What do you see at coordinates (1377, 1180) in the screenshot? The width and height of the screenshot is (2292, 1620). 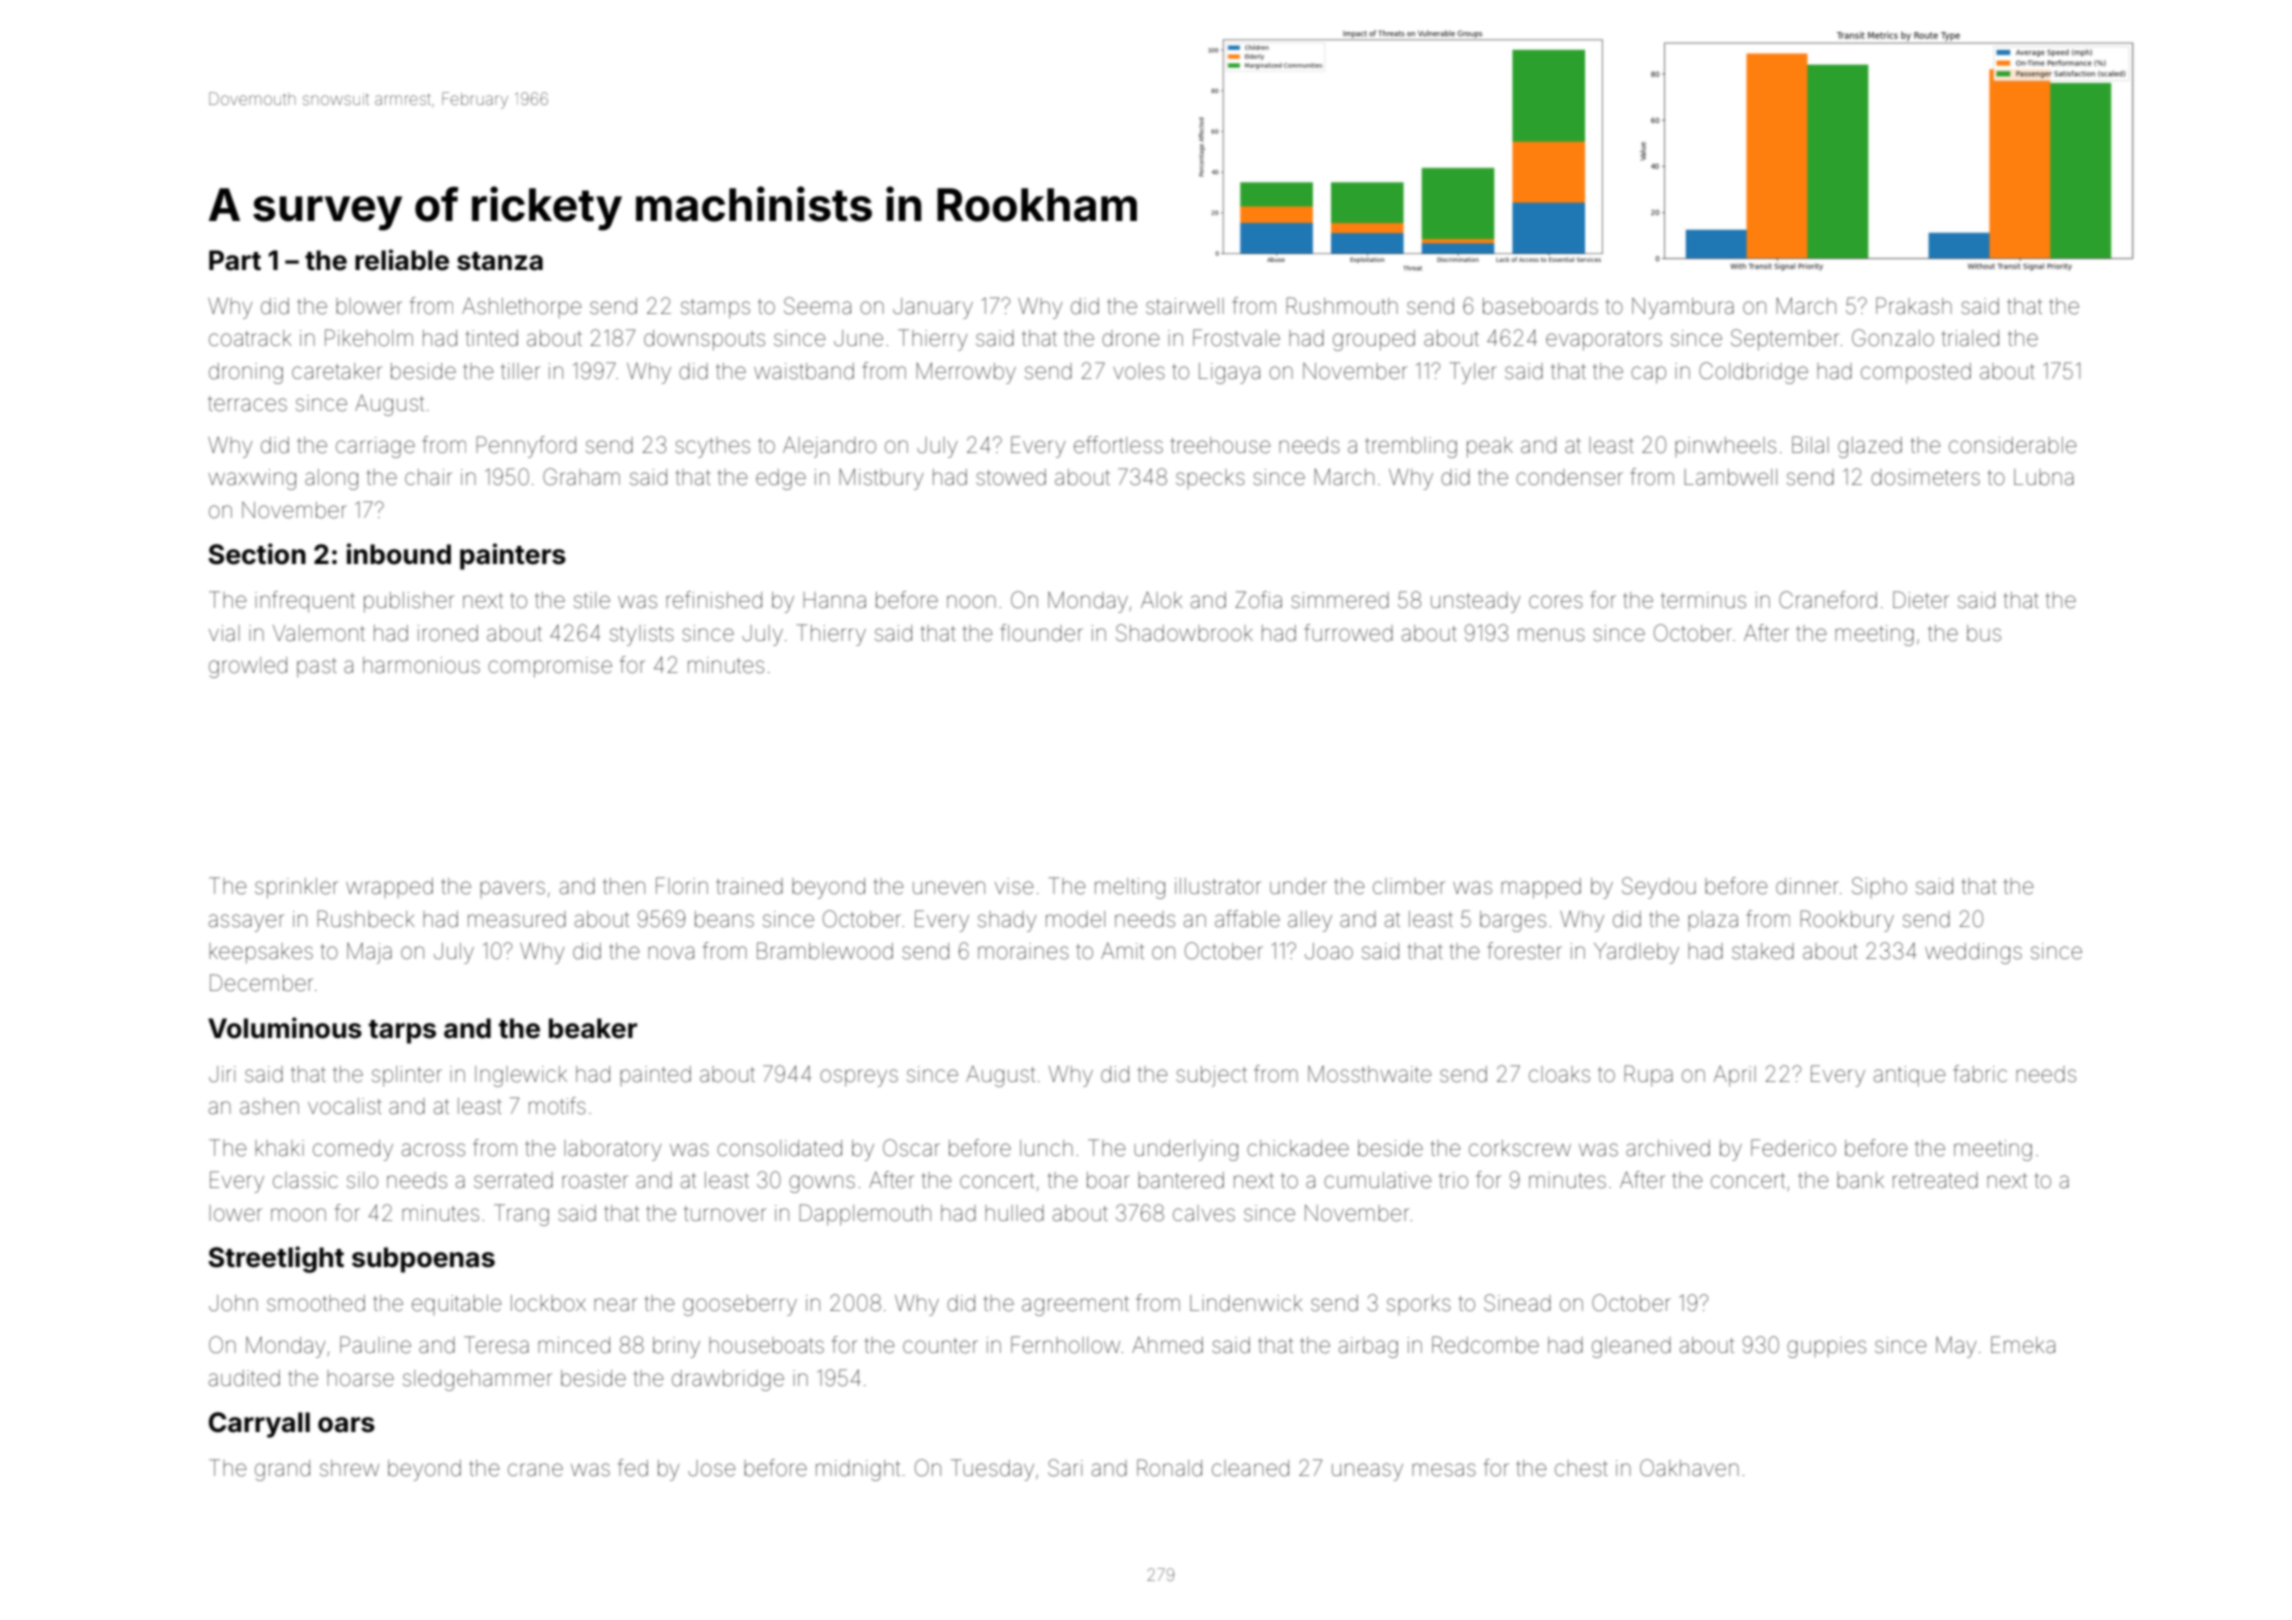 I see `cumulative` at bounding box center [1377, 1180].
